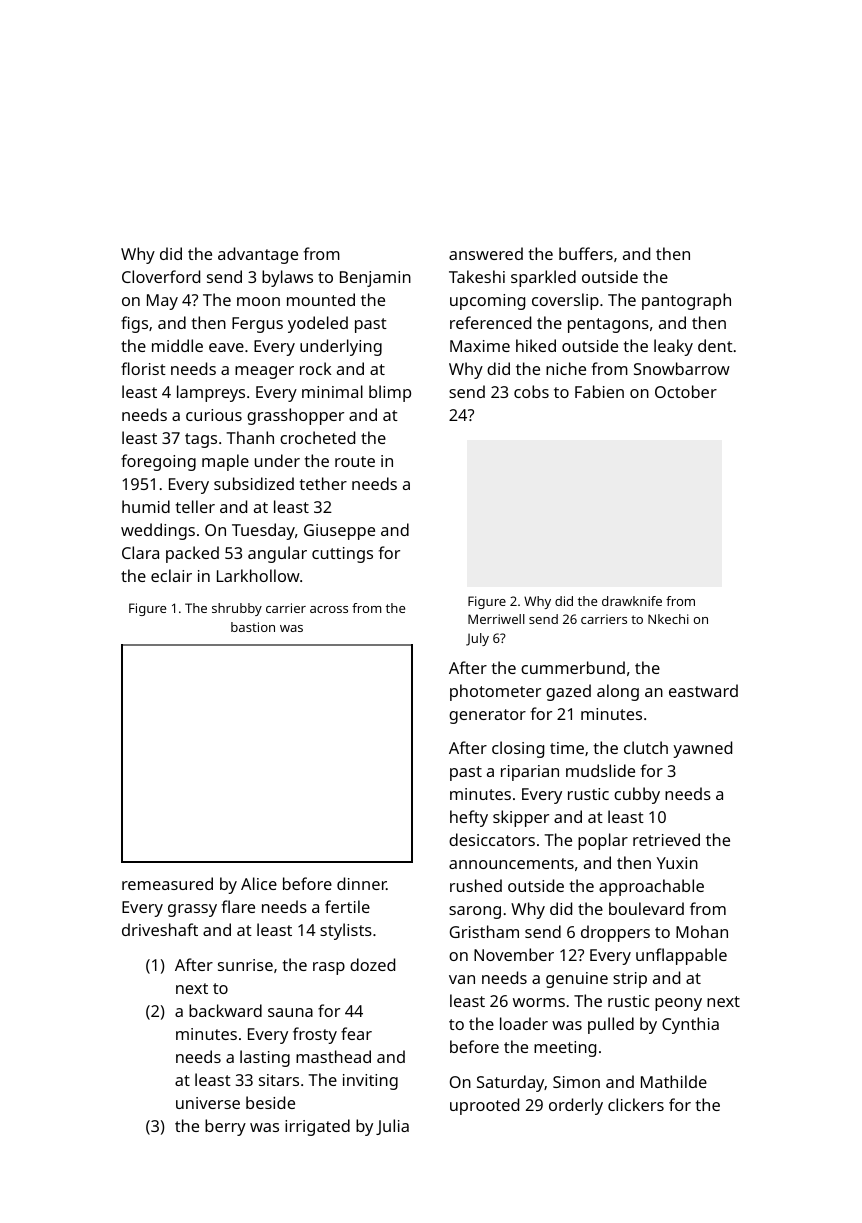  What do you see at coordinates (608, 325) in the image?
I see `pentagons` at bounding box center [608, 325].
